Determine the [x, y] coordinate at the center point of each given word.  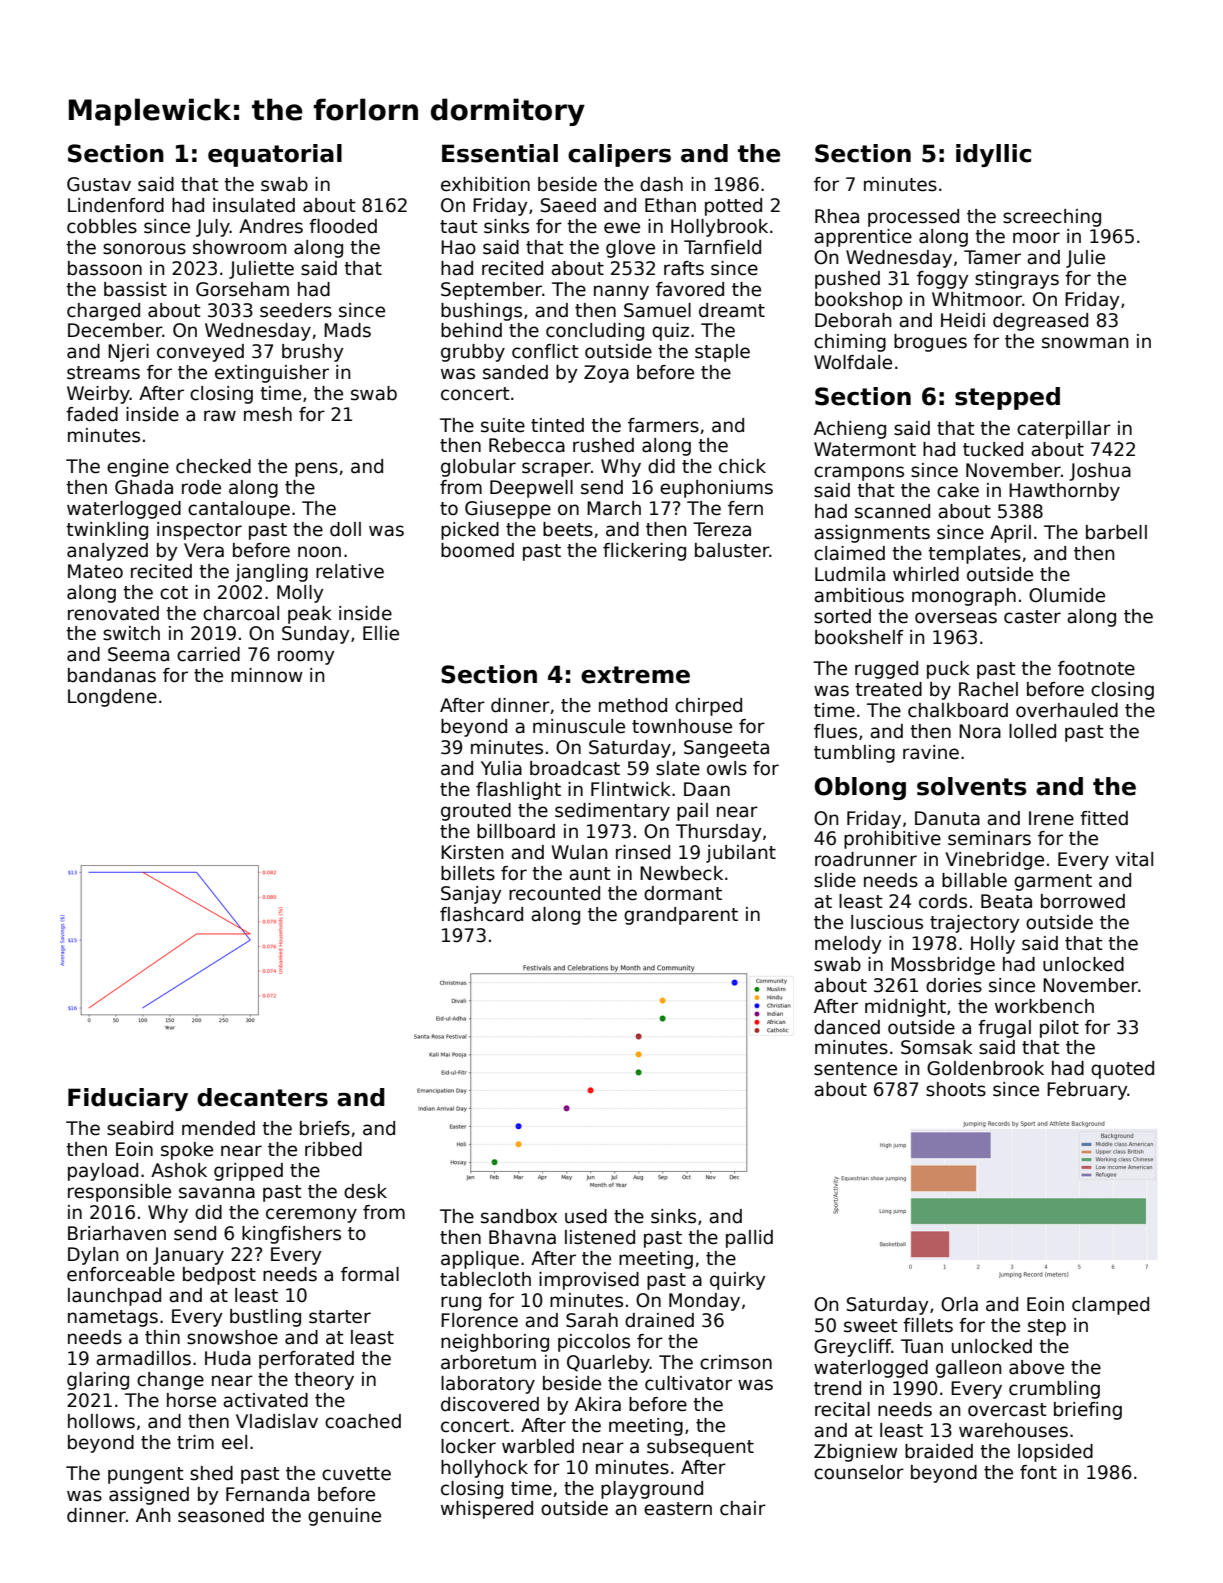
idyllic [993, 155]
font [1038, 1472]
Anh [153, 1515]
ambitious [859, 595]
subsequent [700, 1448]
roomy [306, 657]
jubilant [741, 854]
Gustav [99, 184]
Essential [500, 153]
